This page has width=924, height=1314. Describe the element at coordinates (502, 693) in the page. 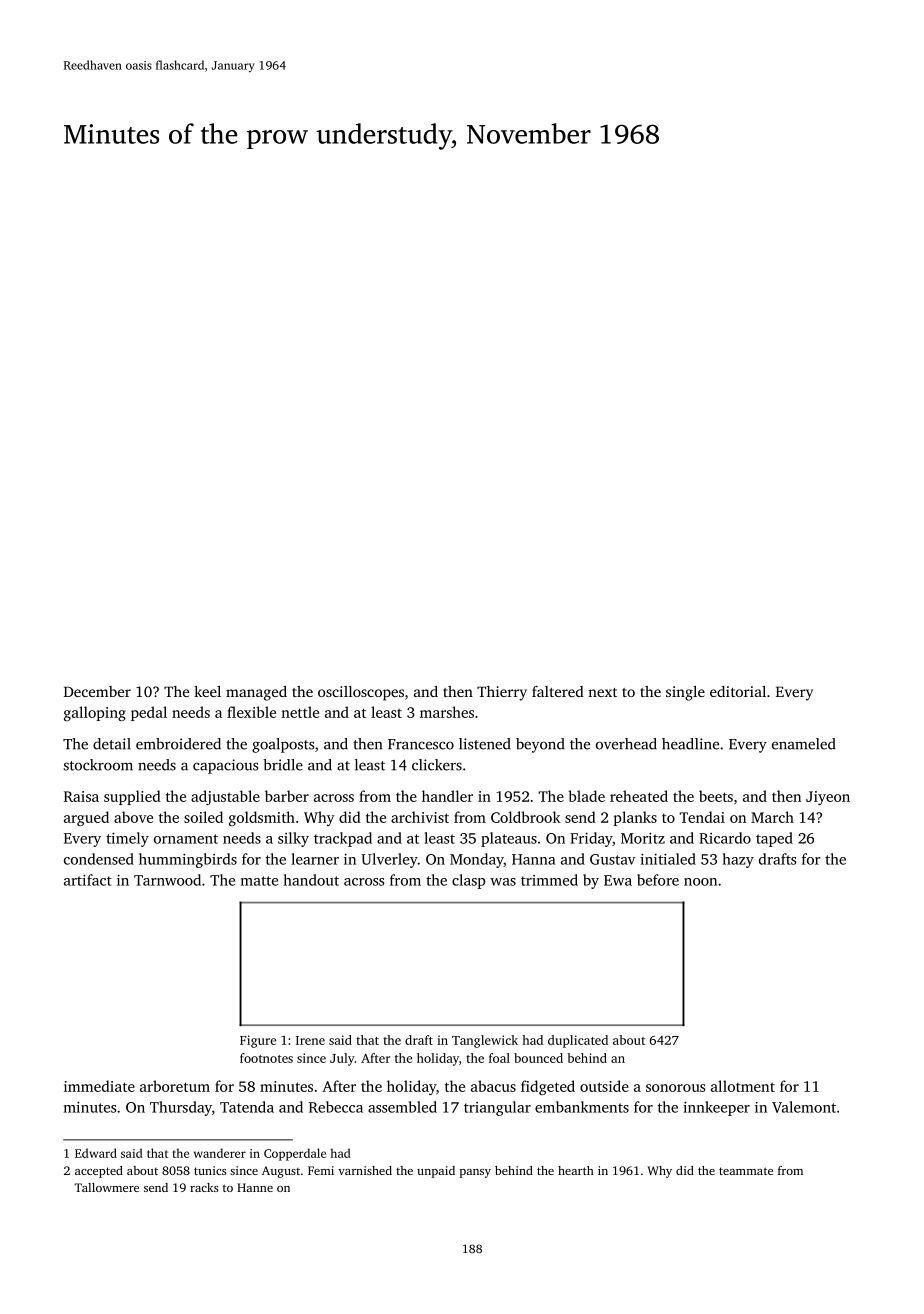

I see `Thierry` at that location.
